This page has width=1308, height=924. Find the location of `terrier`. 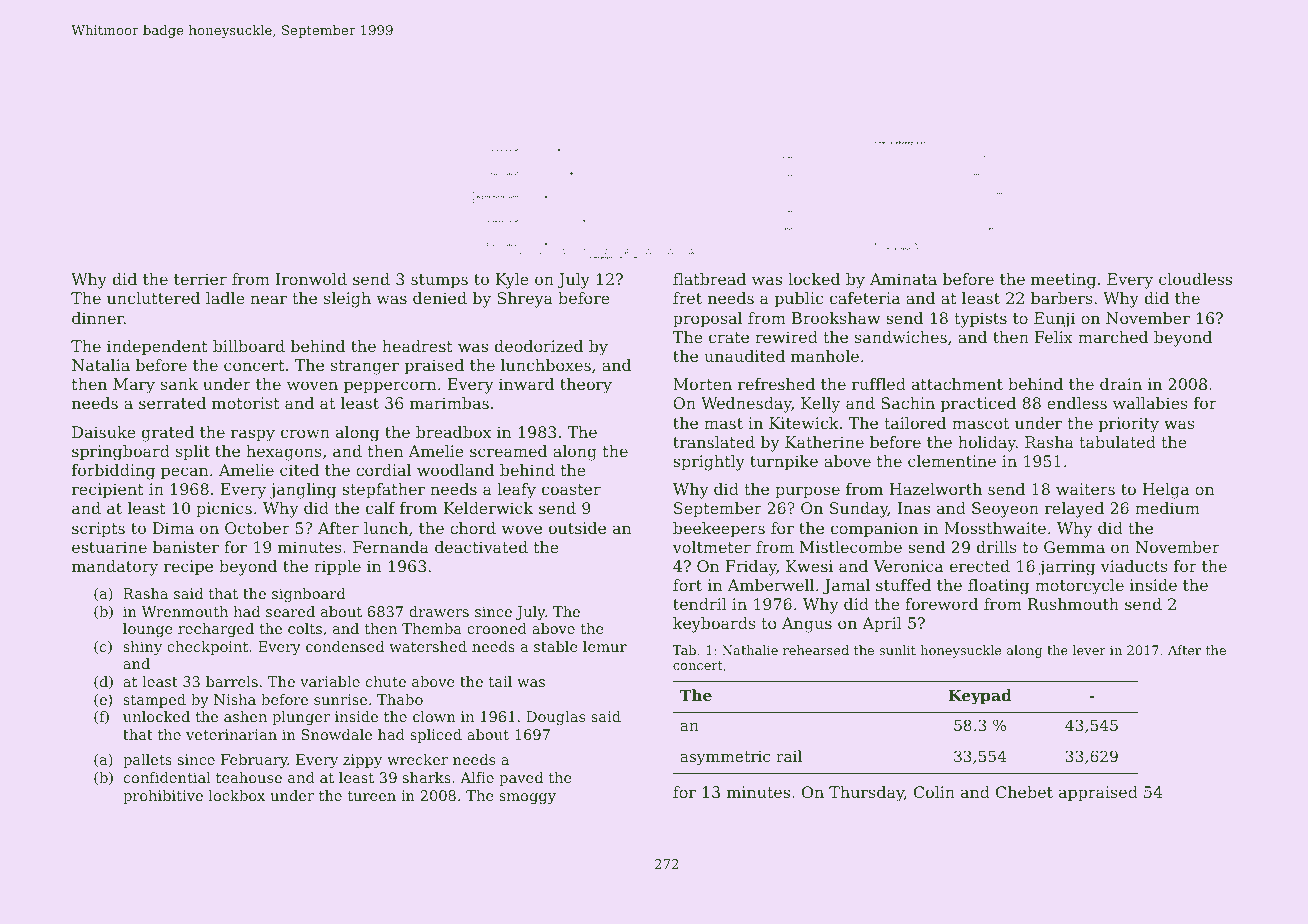

terrier is located at coordinates (200, 279).
